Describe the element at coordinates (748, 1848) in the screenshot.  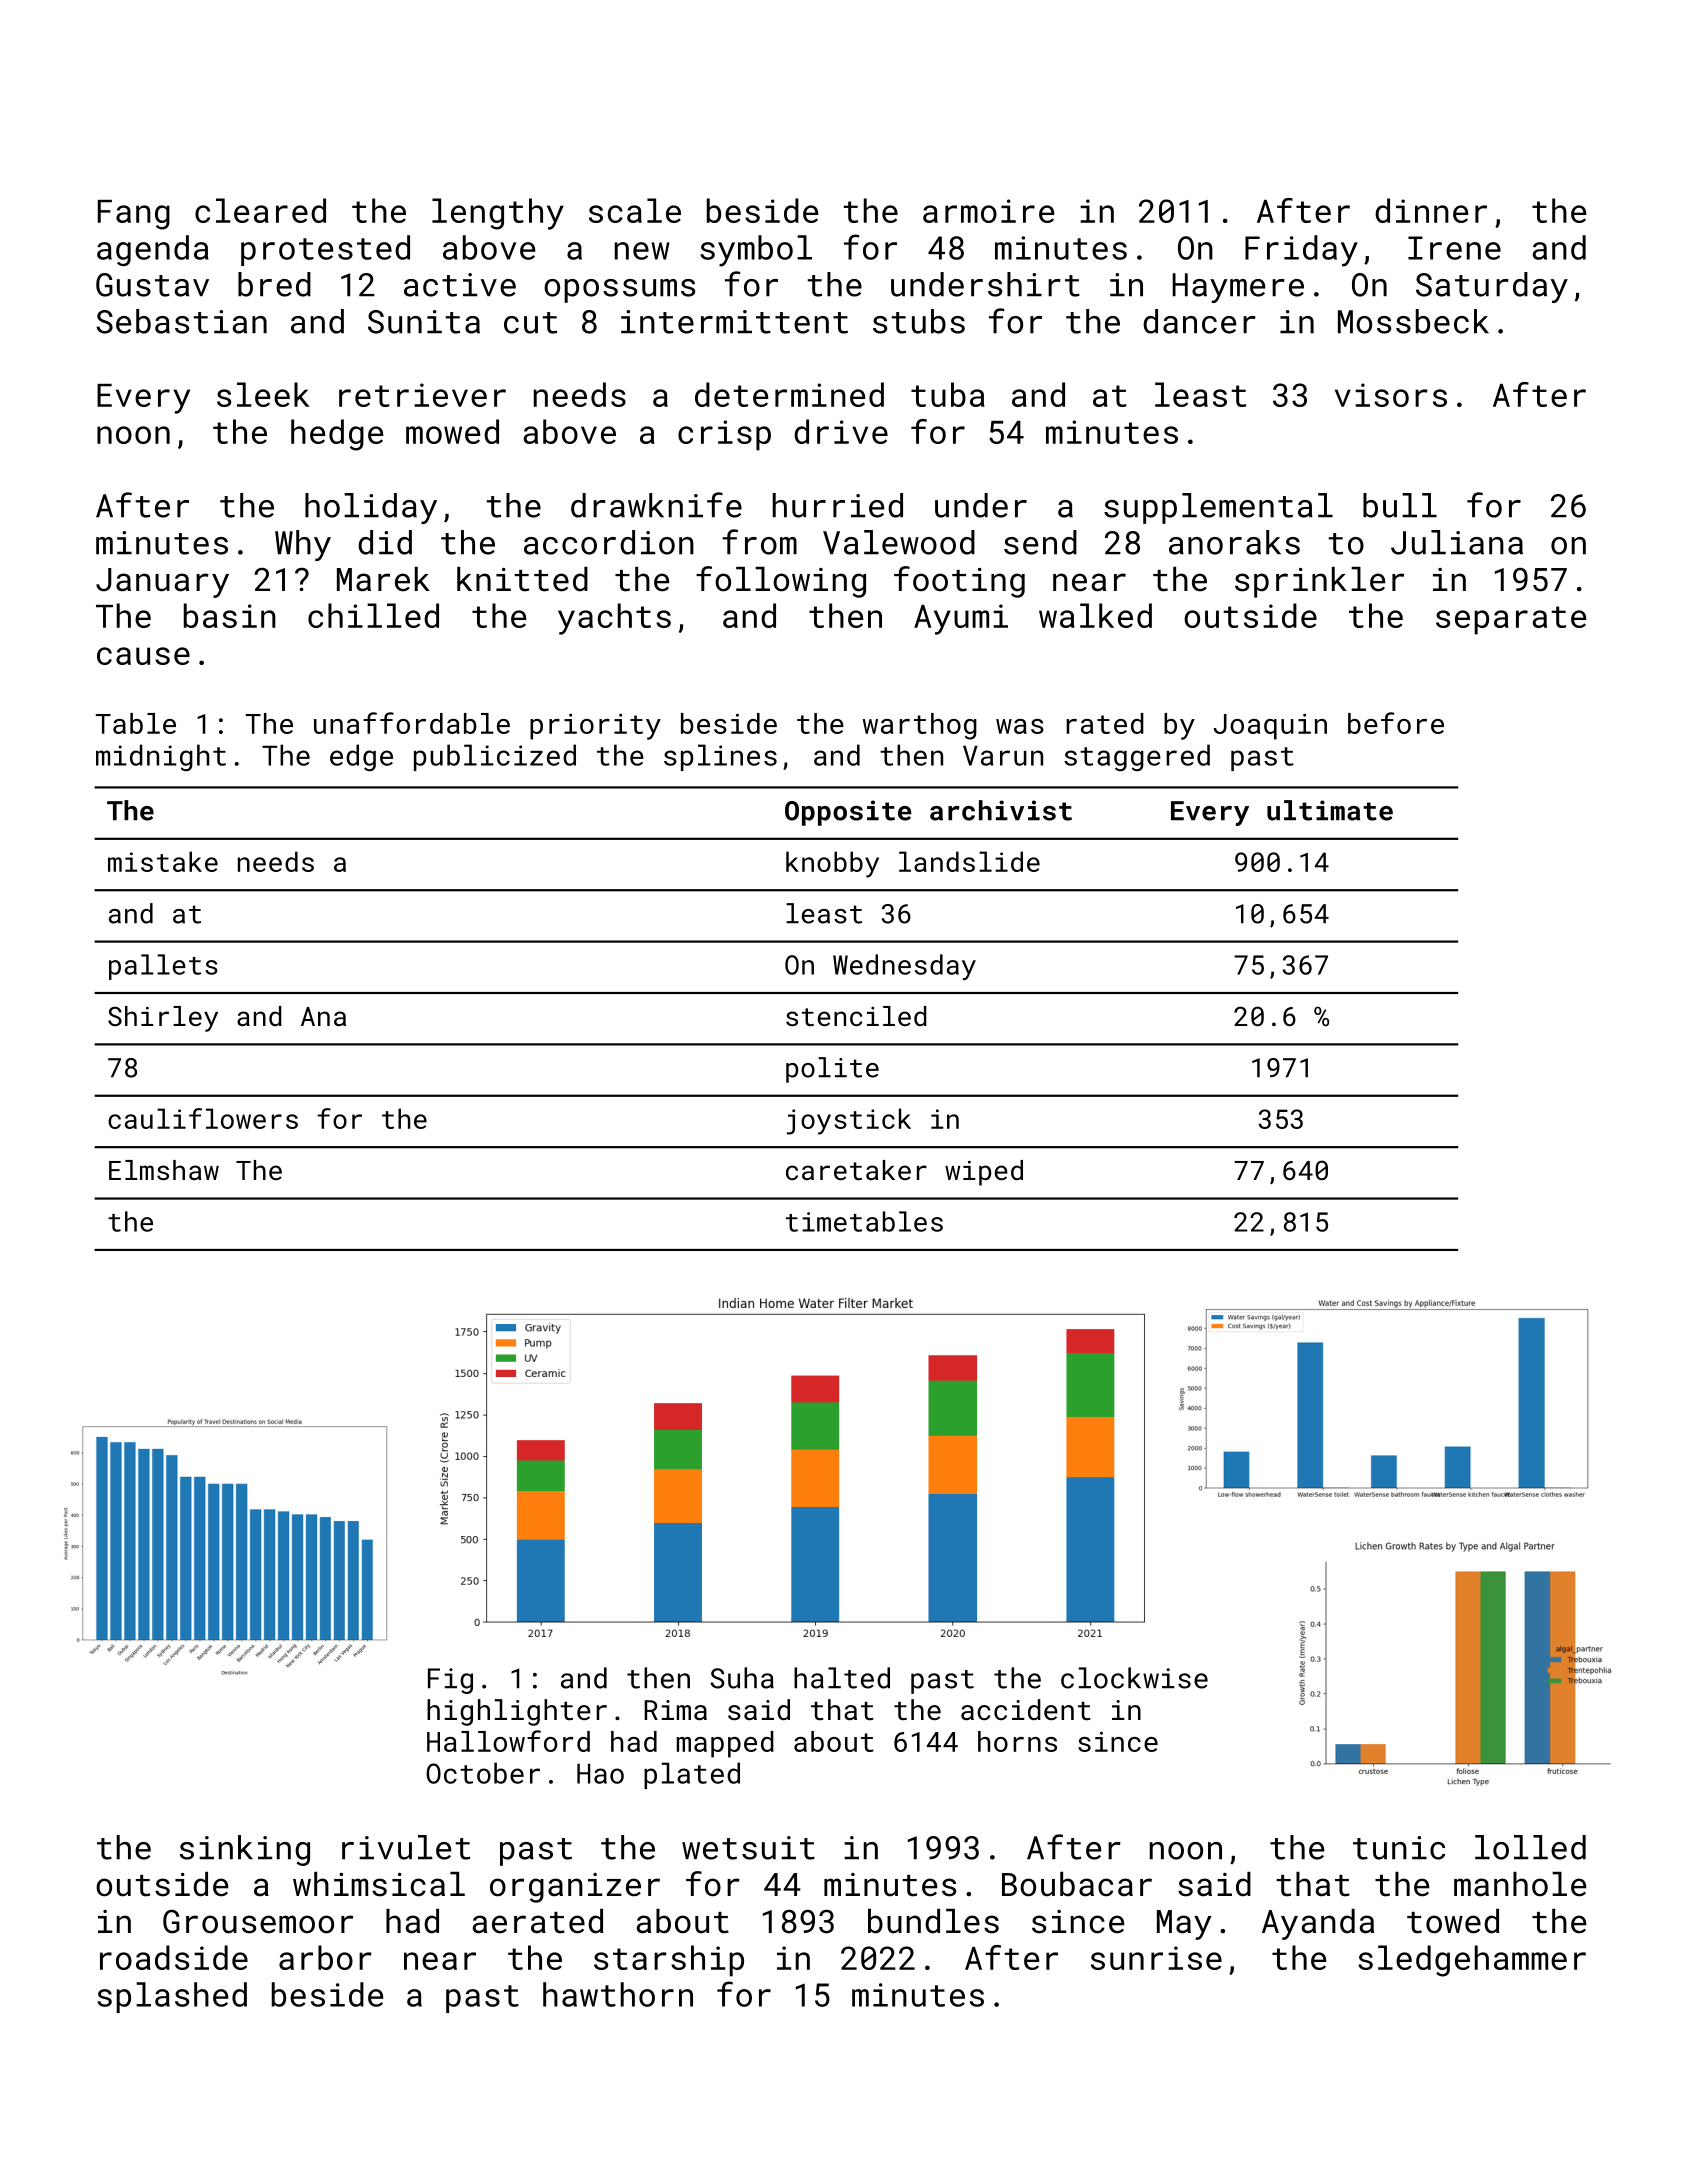
I see `wetsuit` at that location.
